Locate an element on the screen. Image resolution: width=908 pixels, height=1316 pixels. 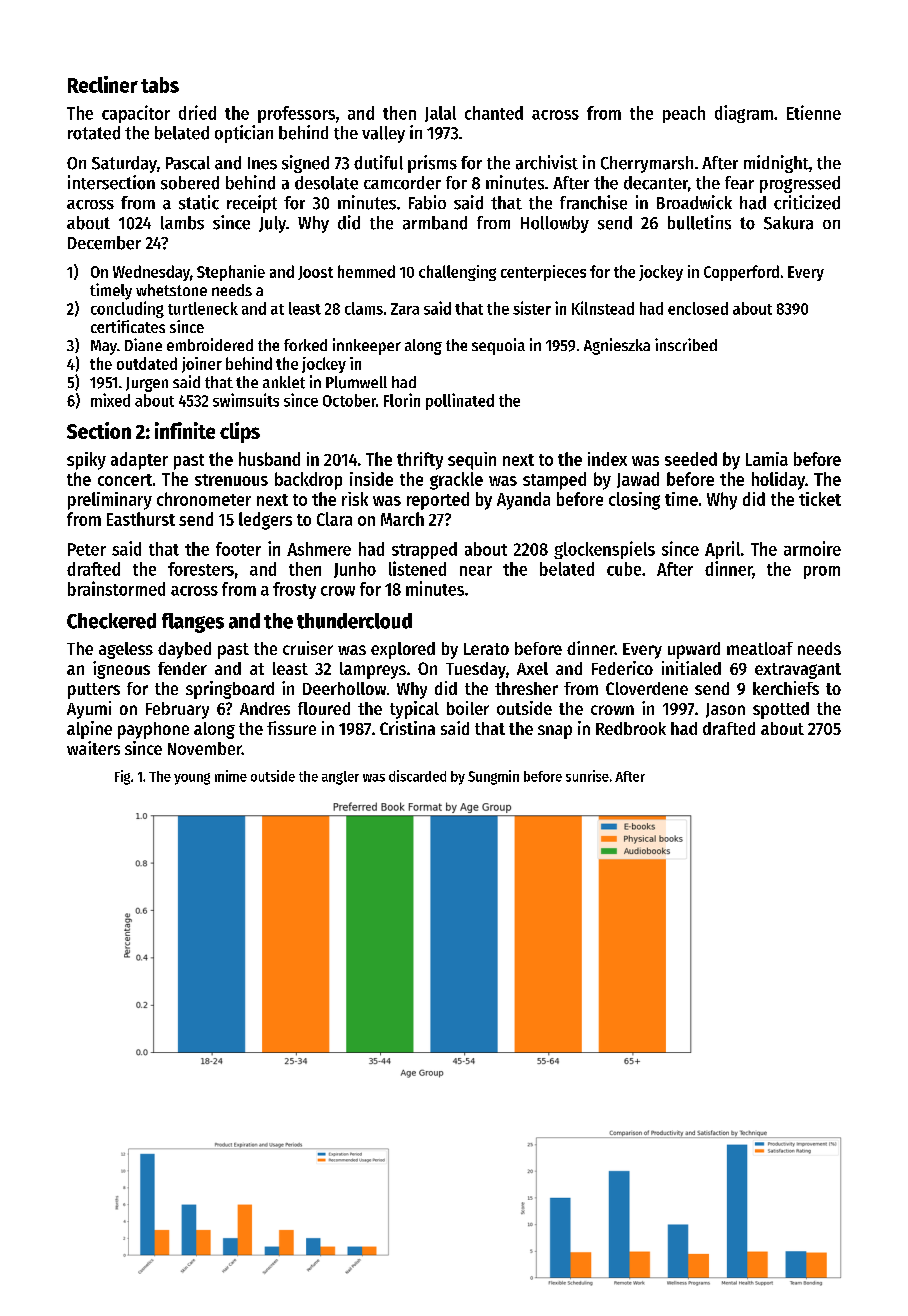
foresters is located at coordinates (201, 569).
